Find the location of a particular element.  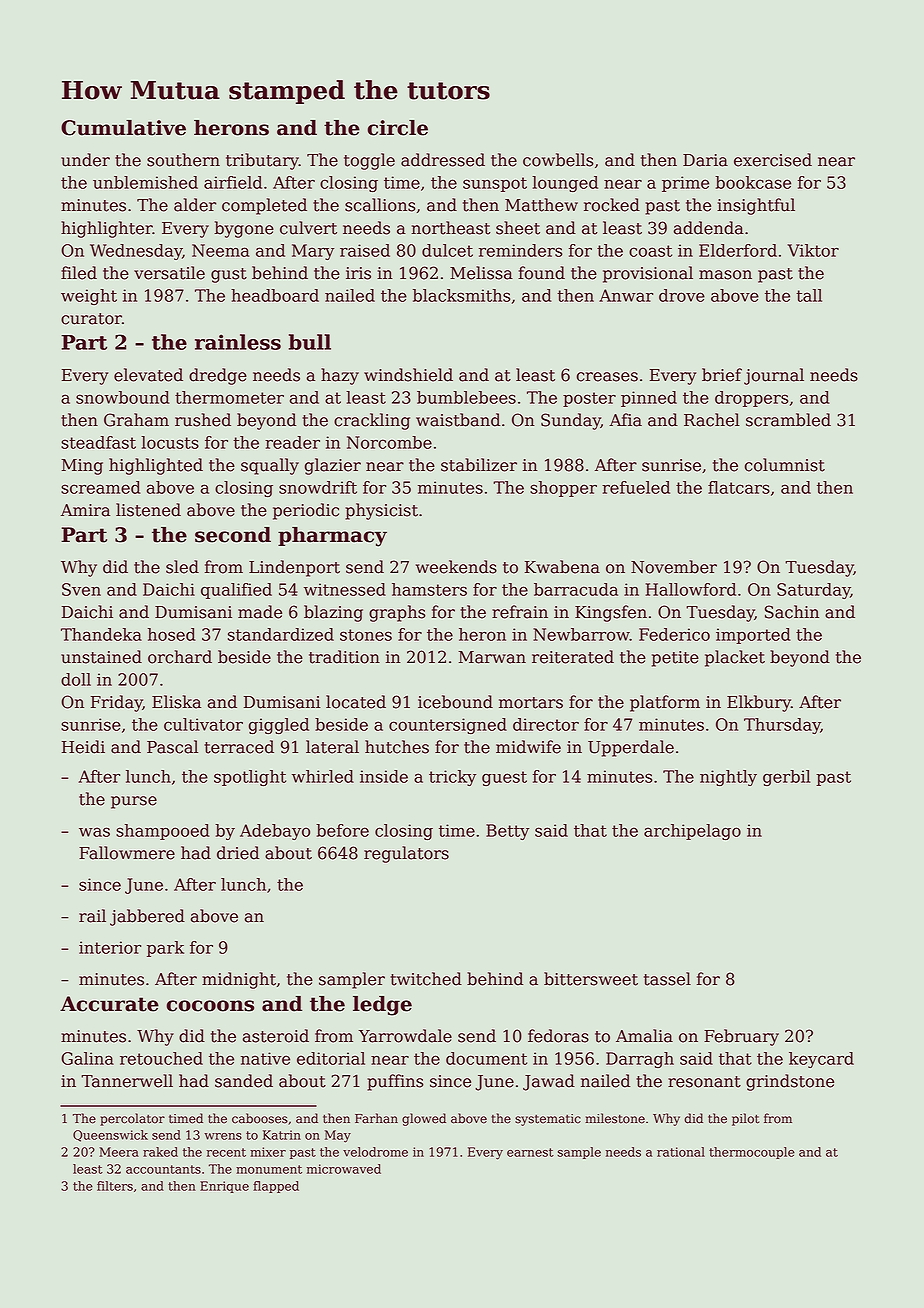

hamsters is located at coordinates (429, 589).
